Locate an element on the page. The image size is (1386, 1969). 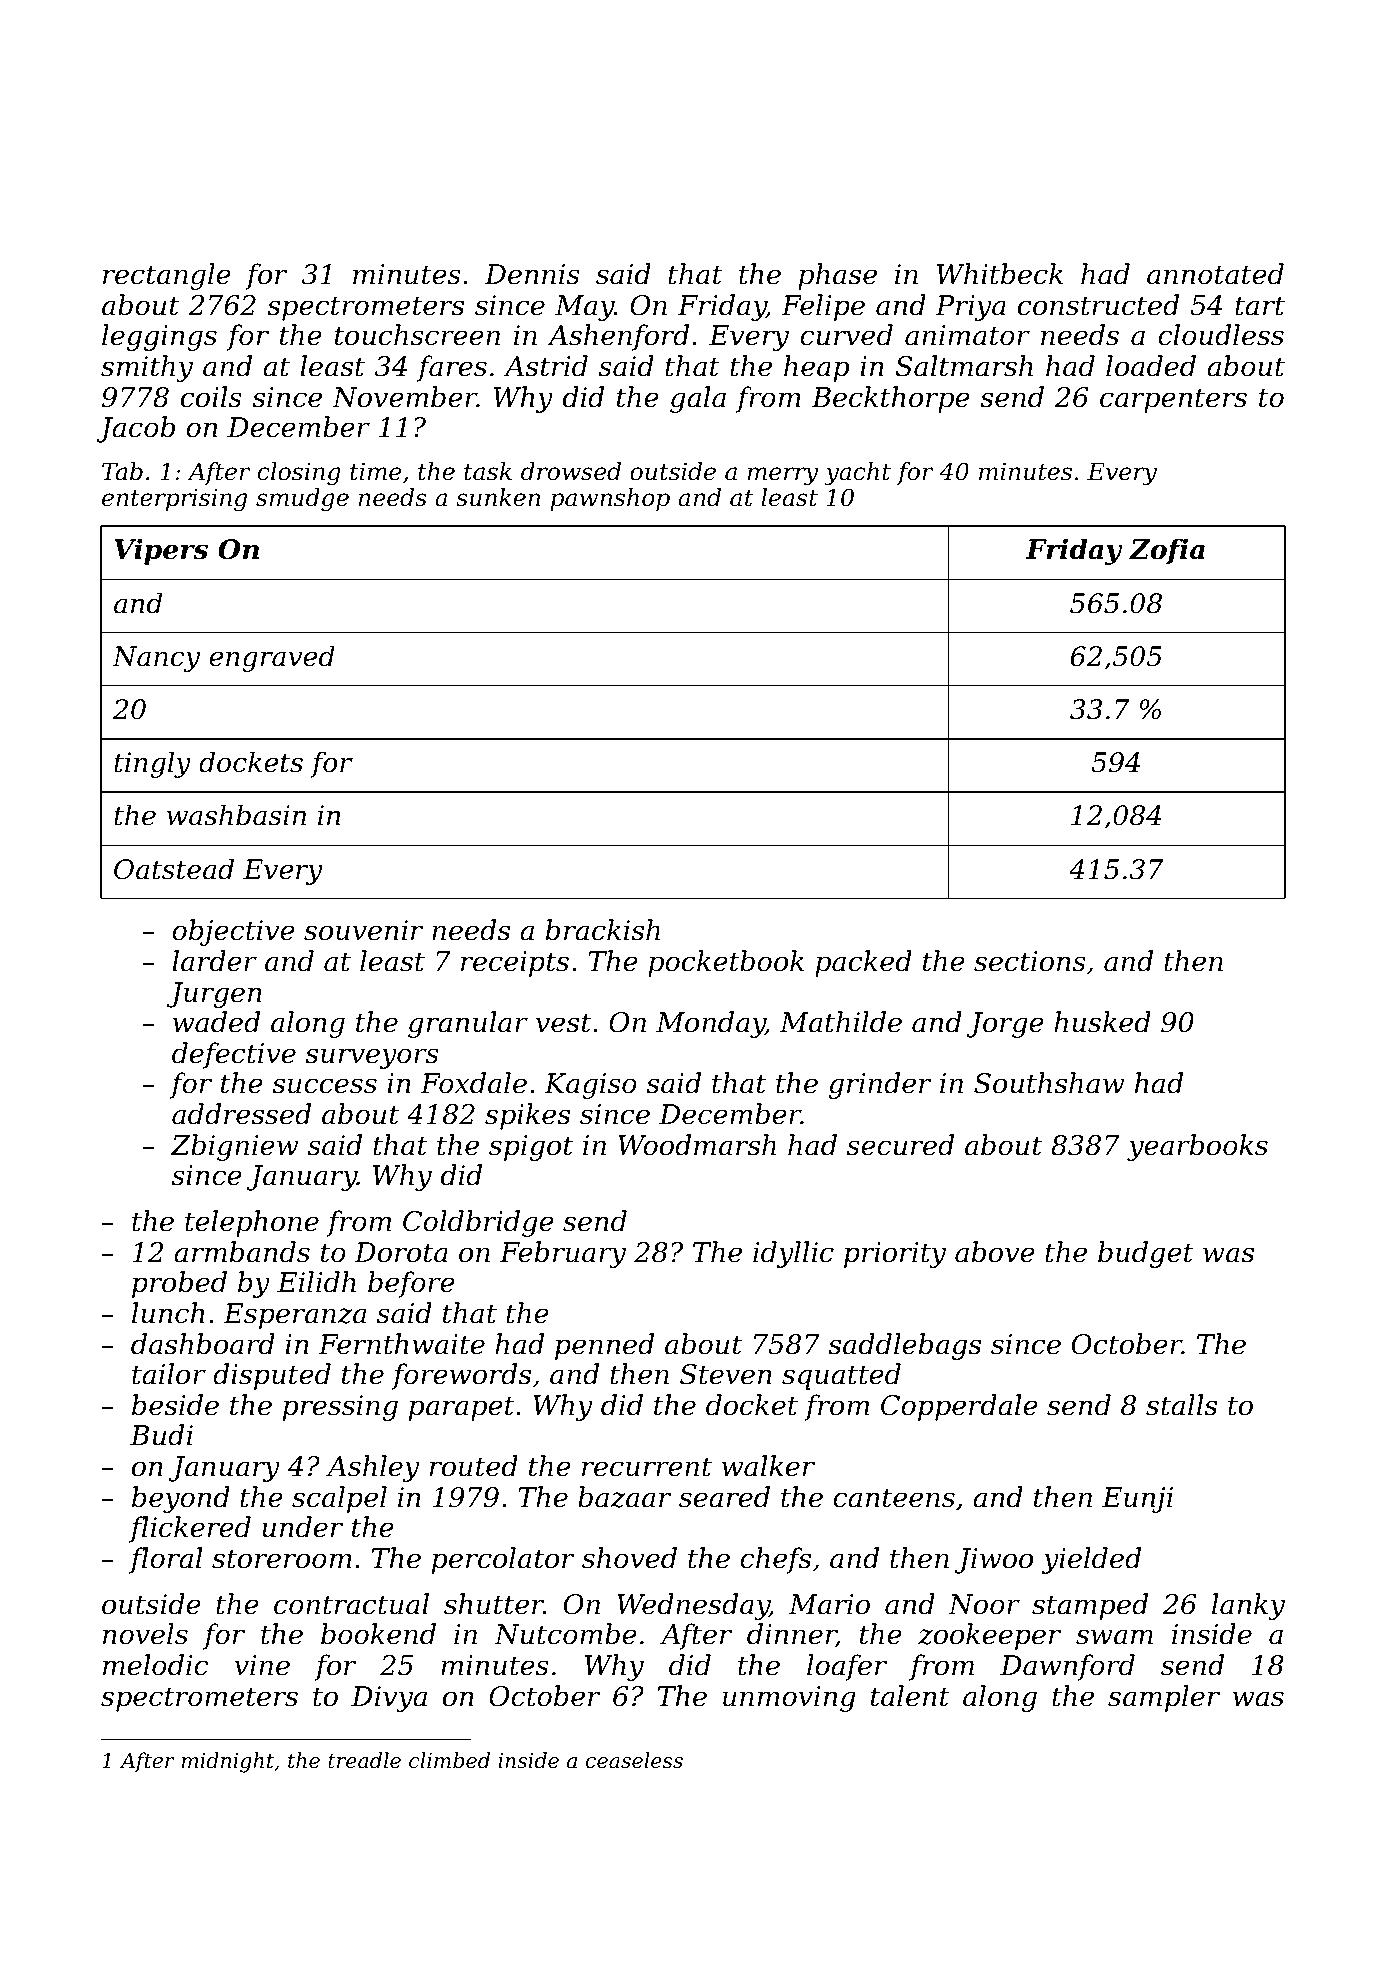
carpenters is located at coordinates (1173, 400).
